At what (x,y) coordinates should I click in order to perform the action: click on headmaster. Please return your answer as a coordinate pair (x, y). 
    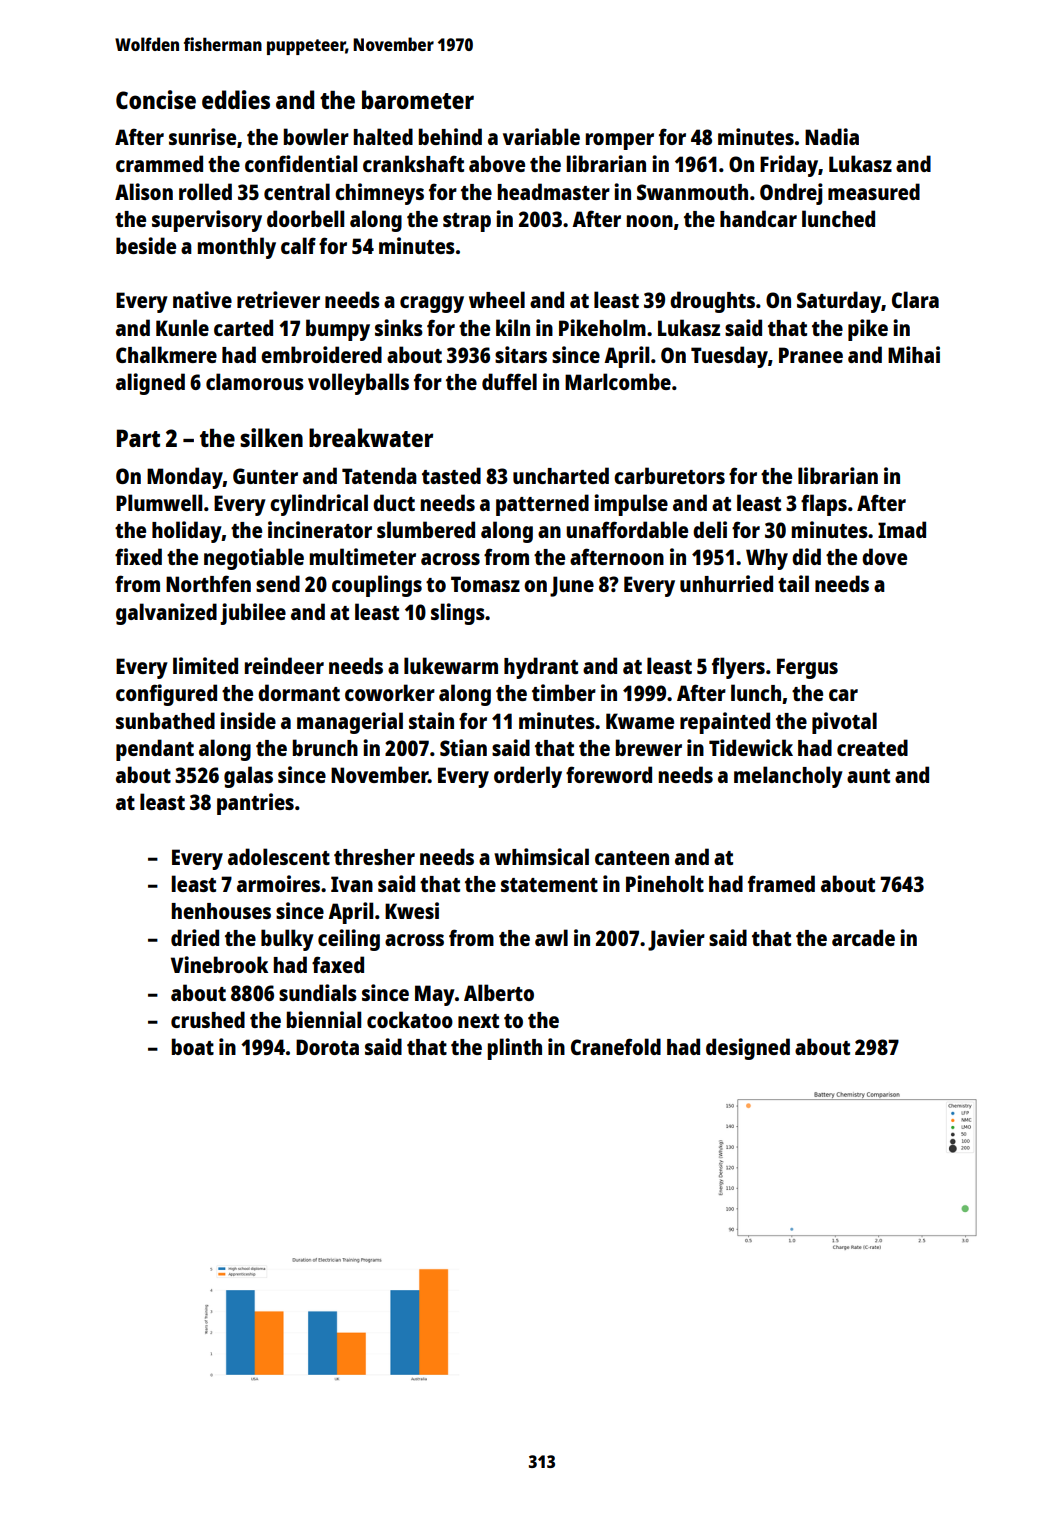
    Looking at the image, I should click on (553, 191).
